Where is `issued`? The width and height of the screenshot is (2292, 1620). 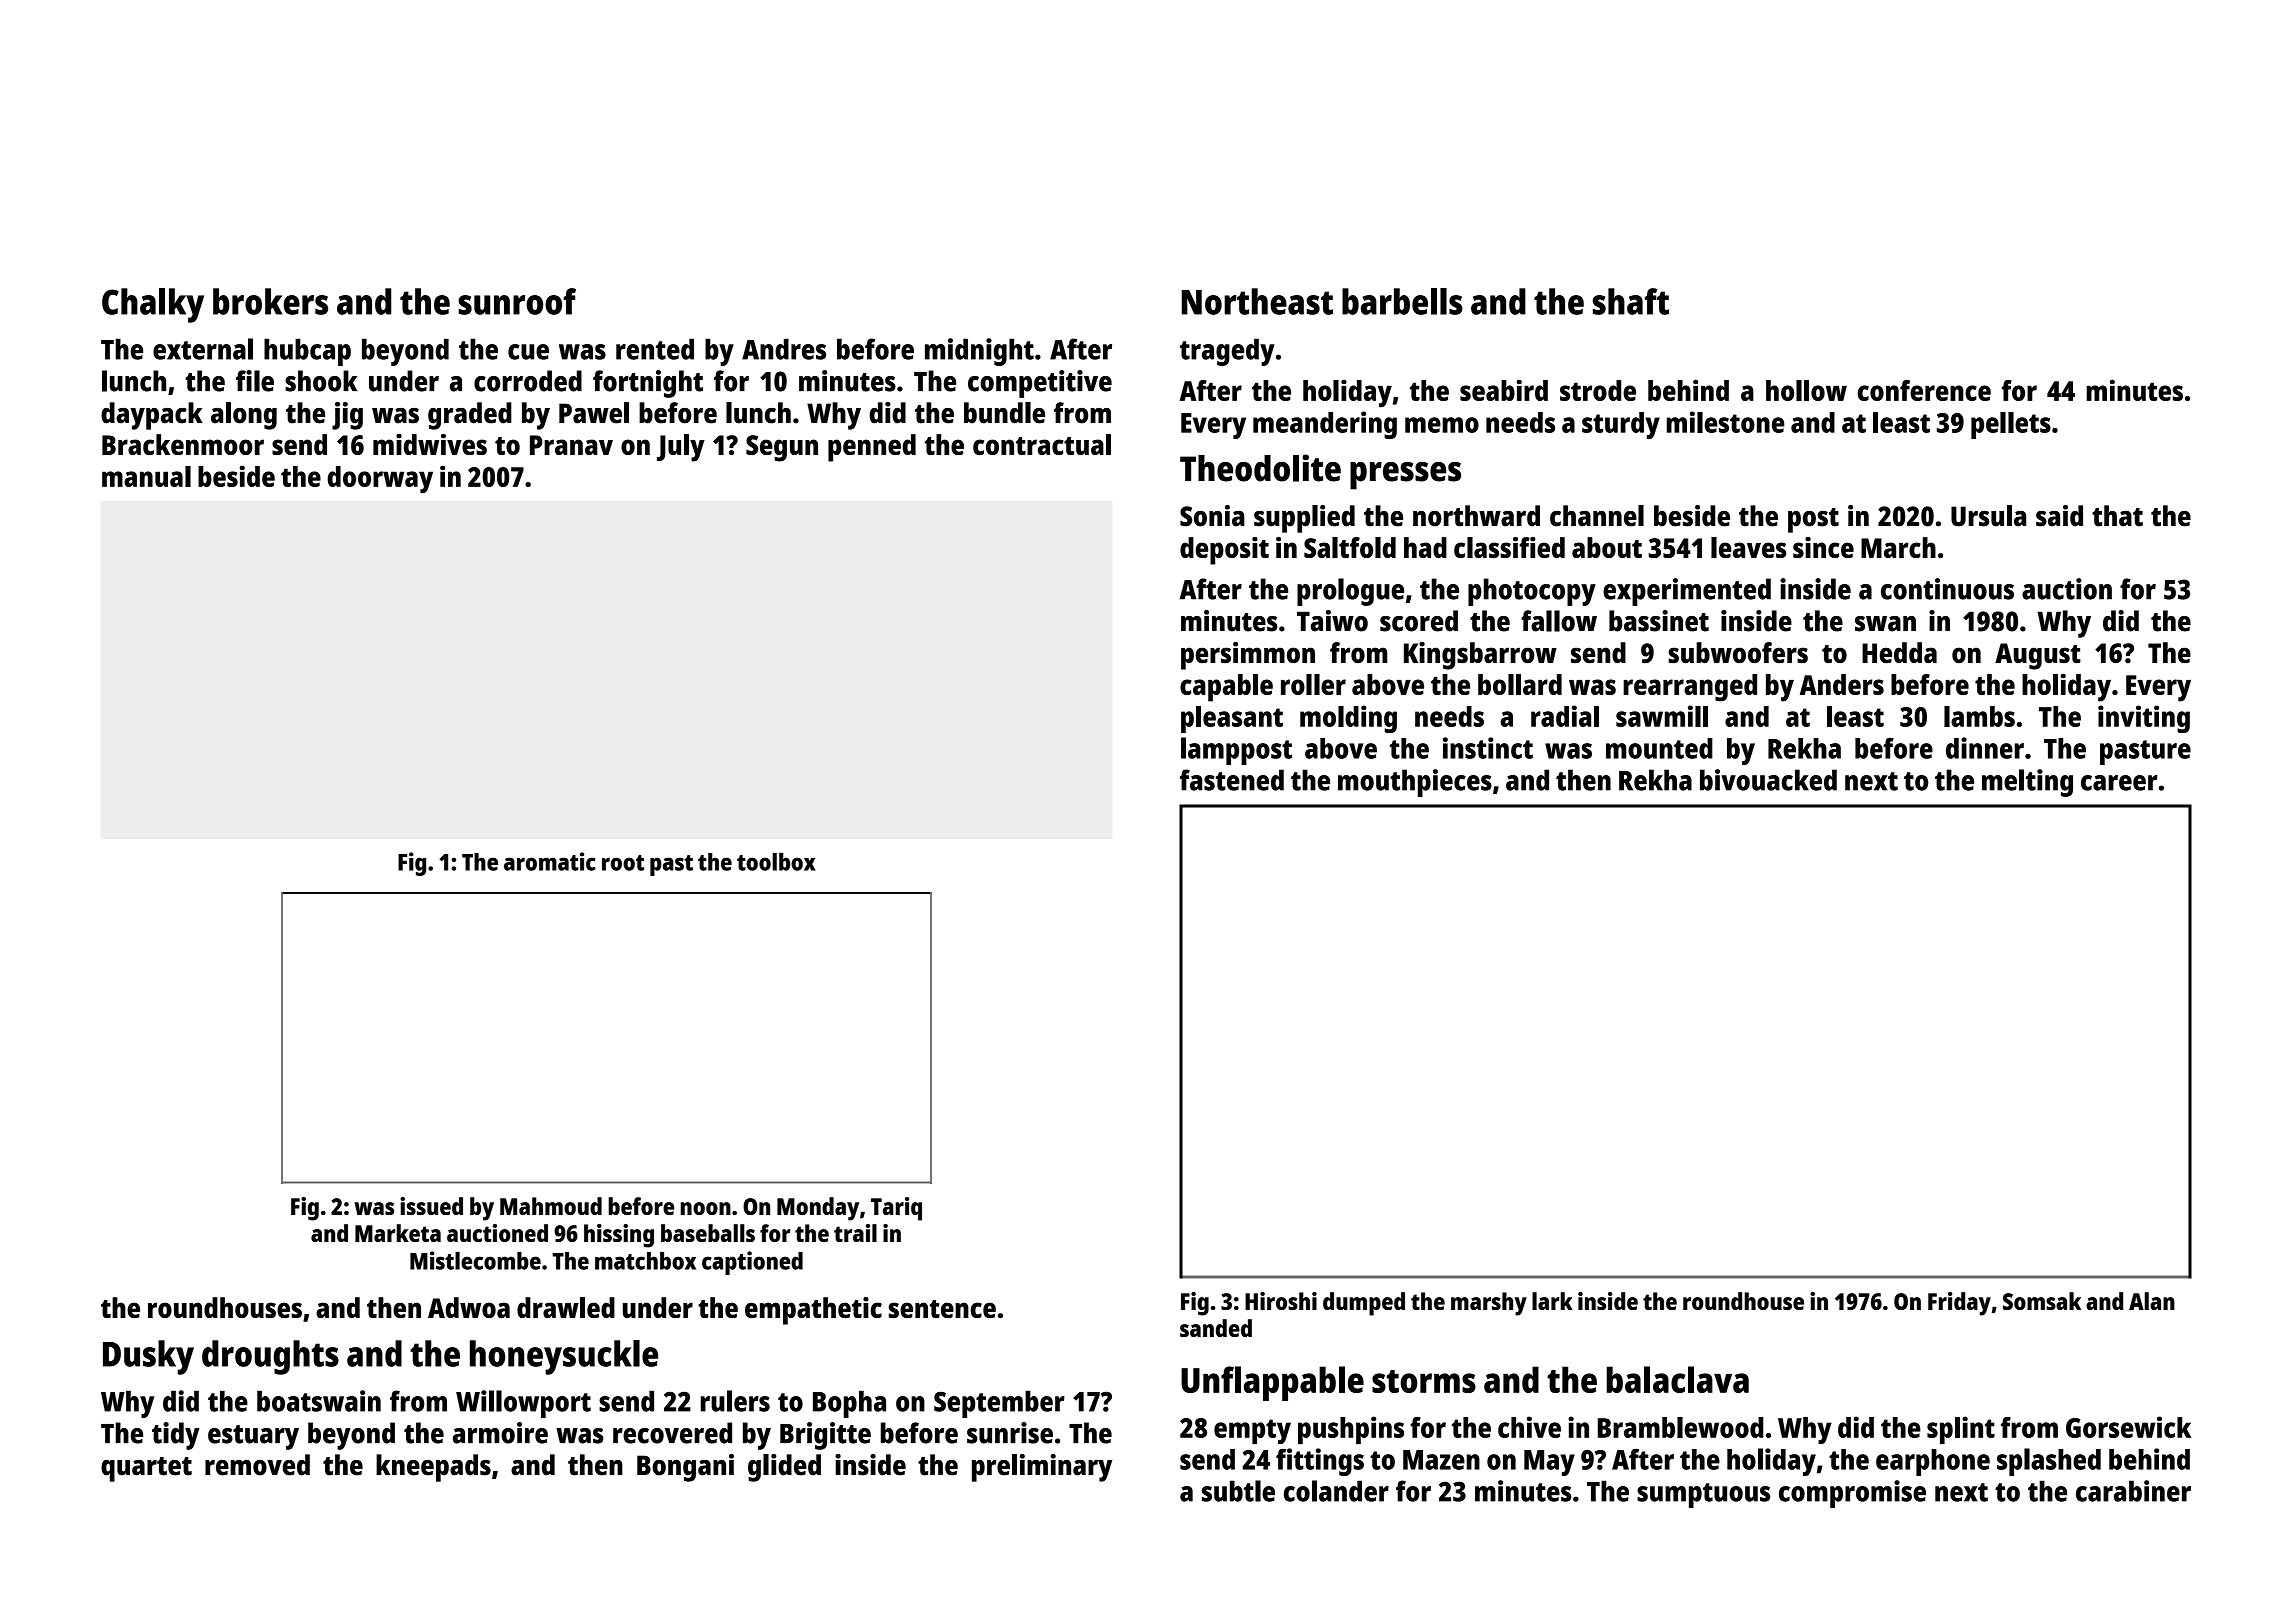 issued is located at coordinates (431, 1206).
